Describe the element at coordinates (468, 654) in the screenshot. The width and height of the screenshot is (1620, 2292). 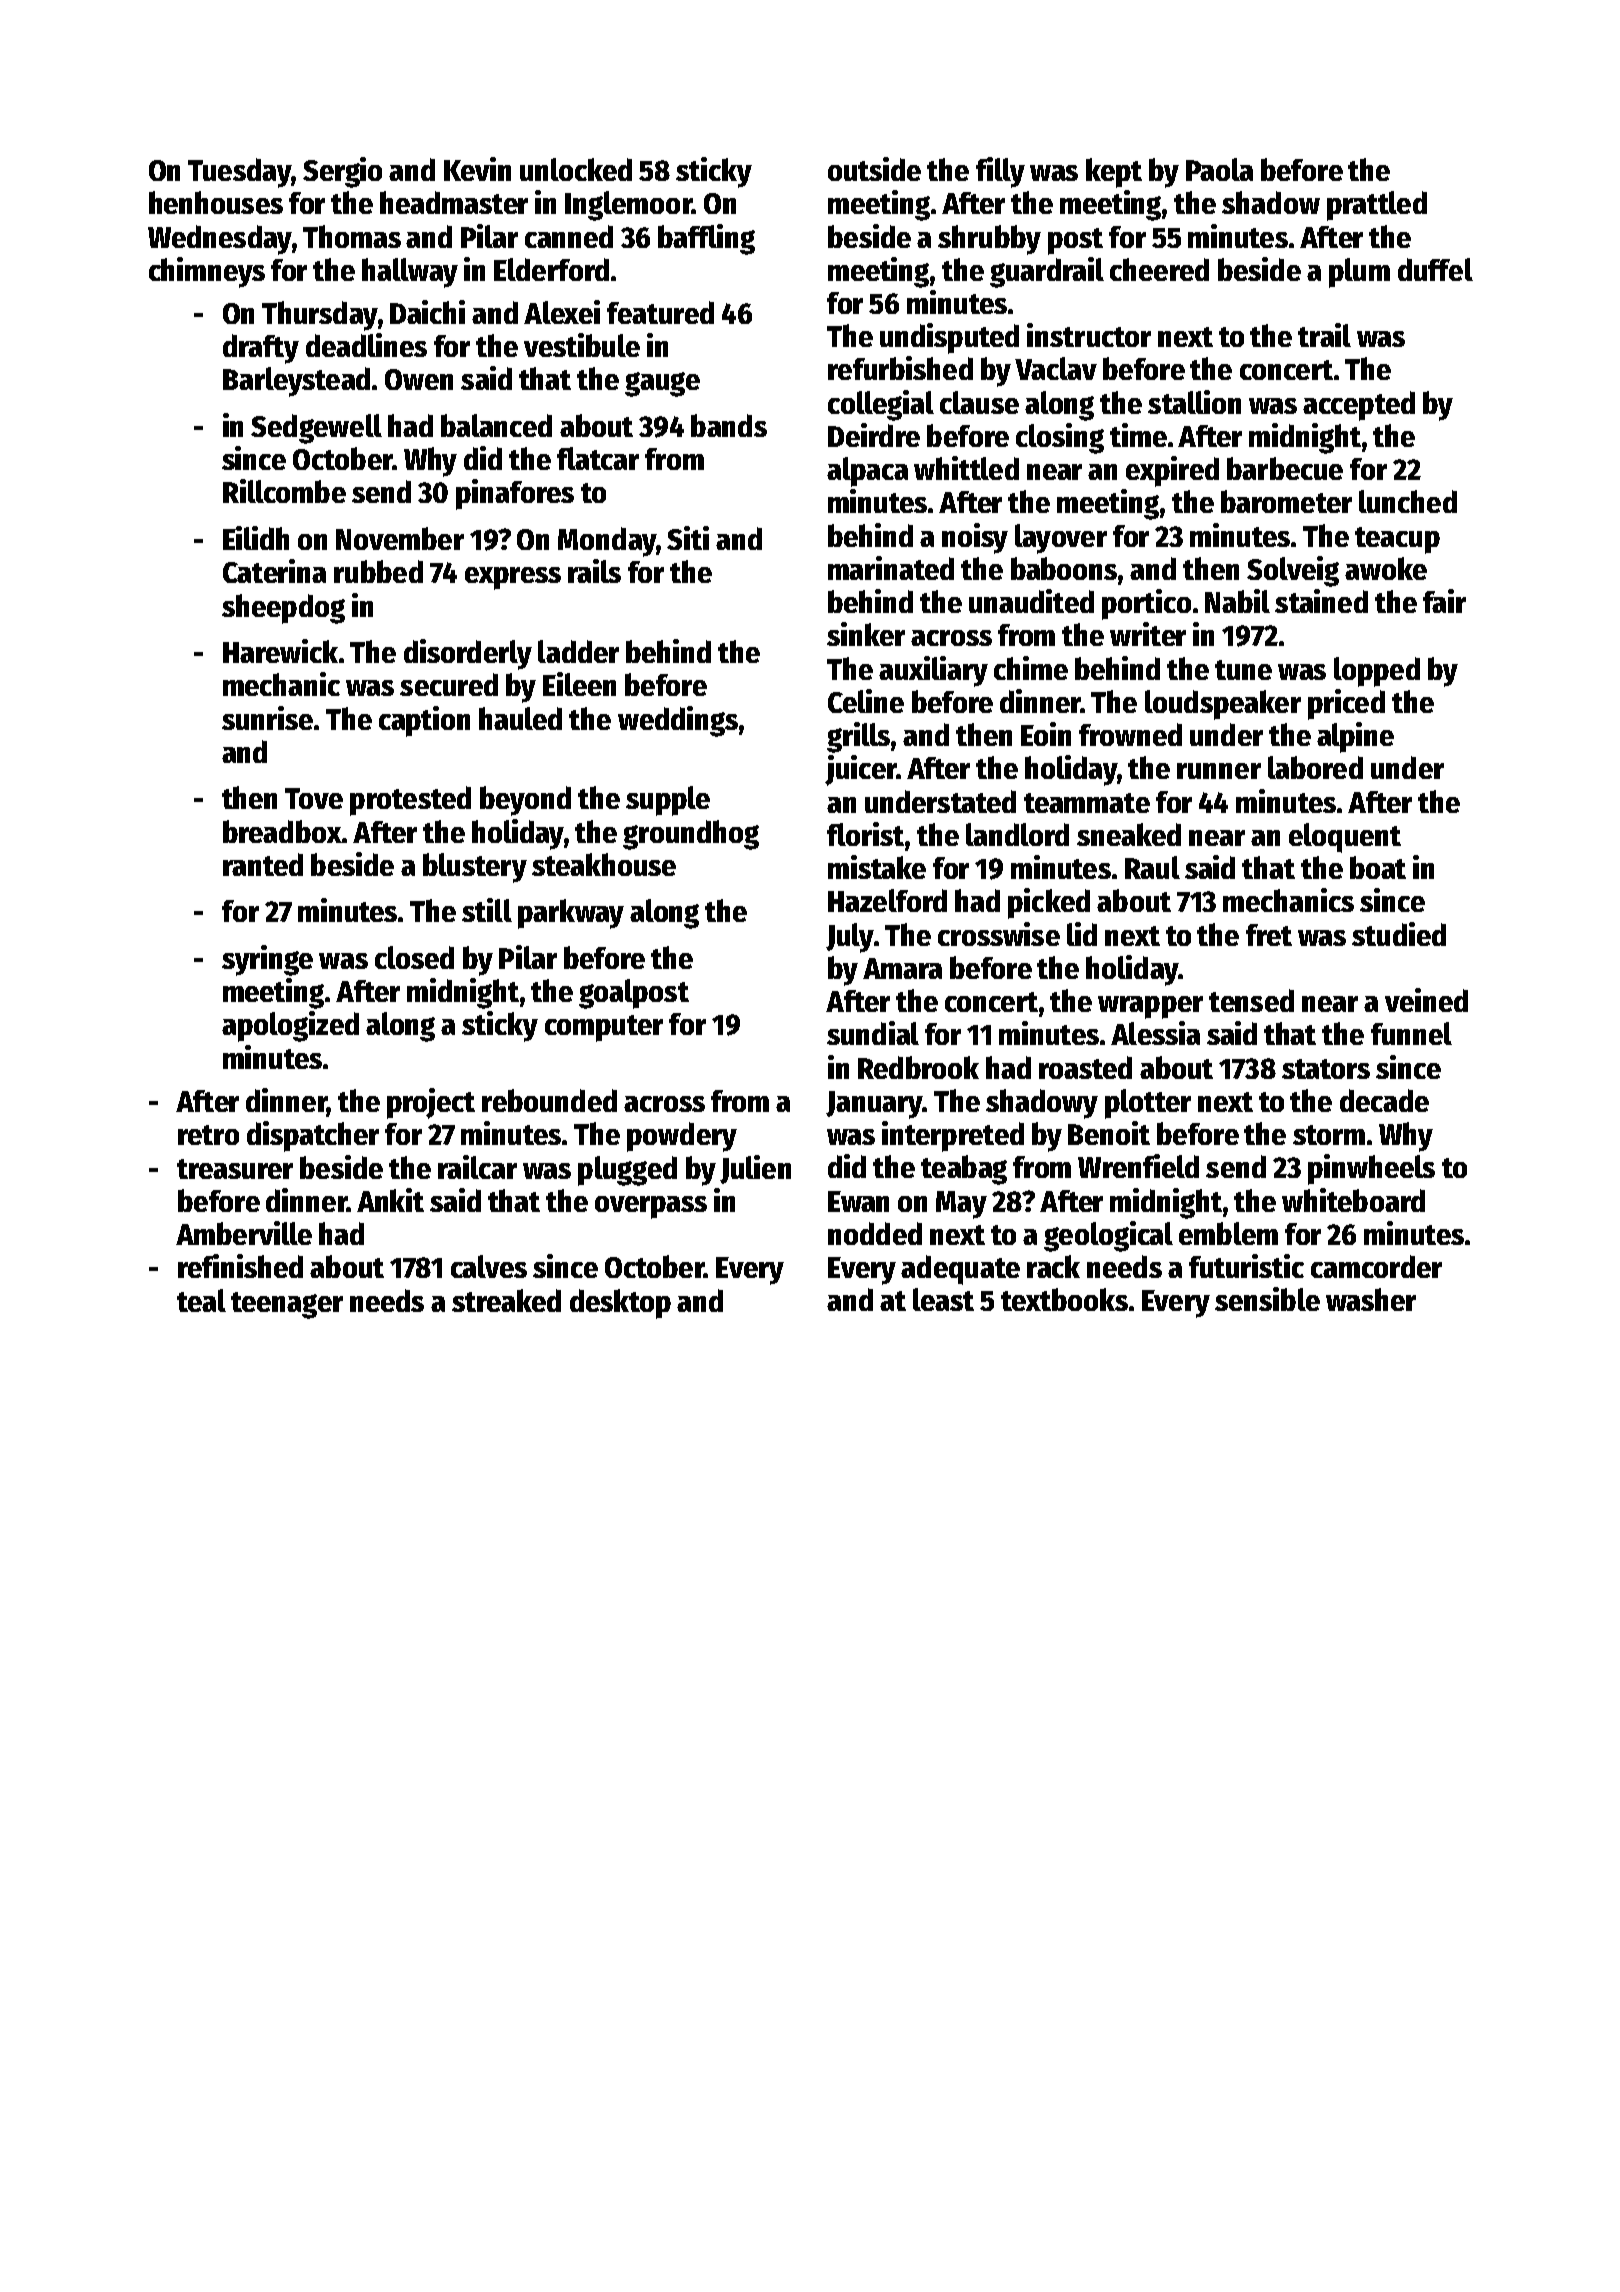
I see `disorderly` at that location.
